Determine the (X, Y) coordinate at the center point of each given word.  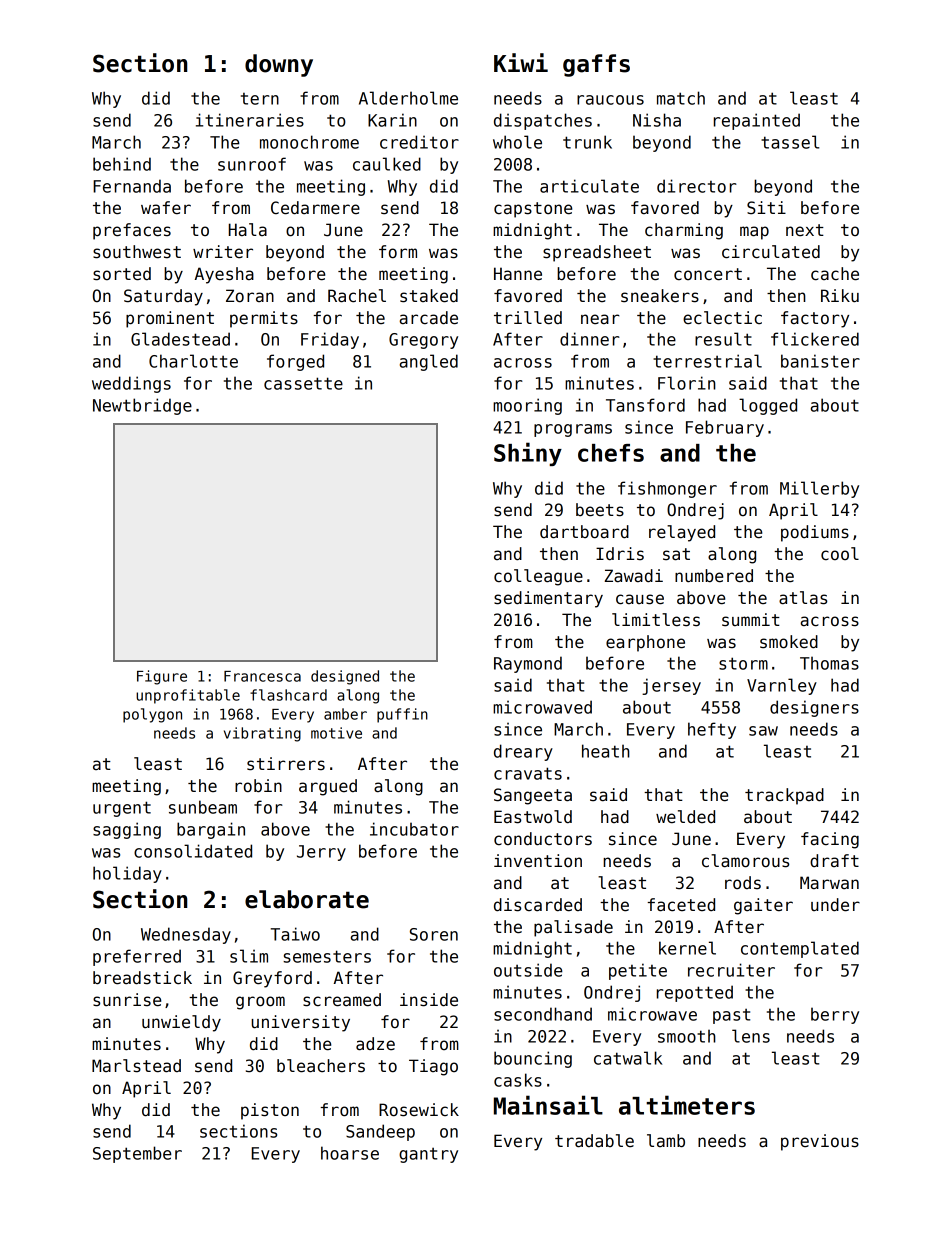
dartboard (584, 532)
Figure (162, 677)
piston (270, 1111)
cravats (528, 773)
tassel (790, 142)
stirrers (286, 764)
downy (279, 65)
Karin (392, 120)
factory (815, 319)
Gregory (423, 341)
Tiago (433, 1067)
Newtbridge (142, 406)
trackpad (784, 796)
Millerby (819, 489)
